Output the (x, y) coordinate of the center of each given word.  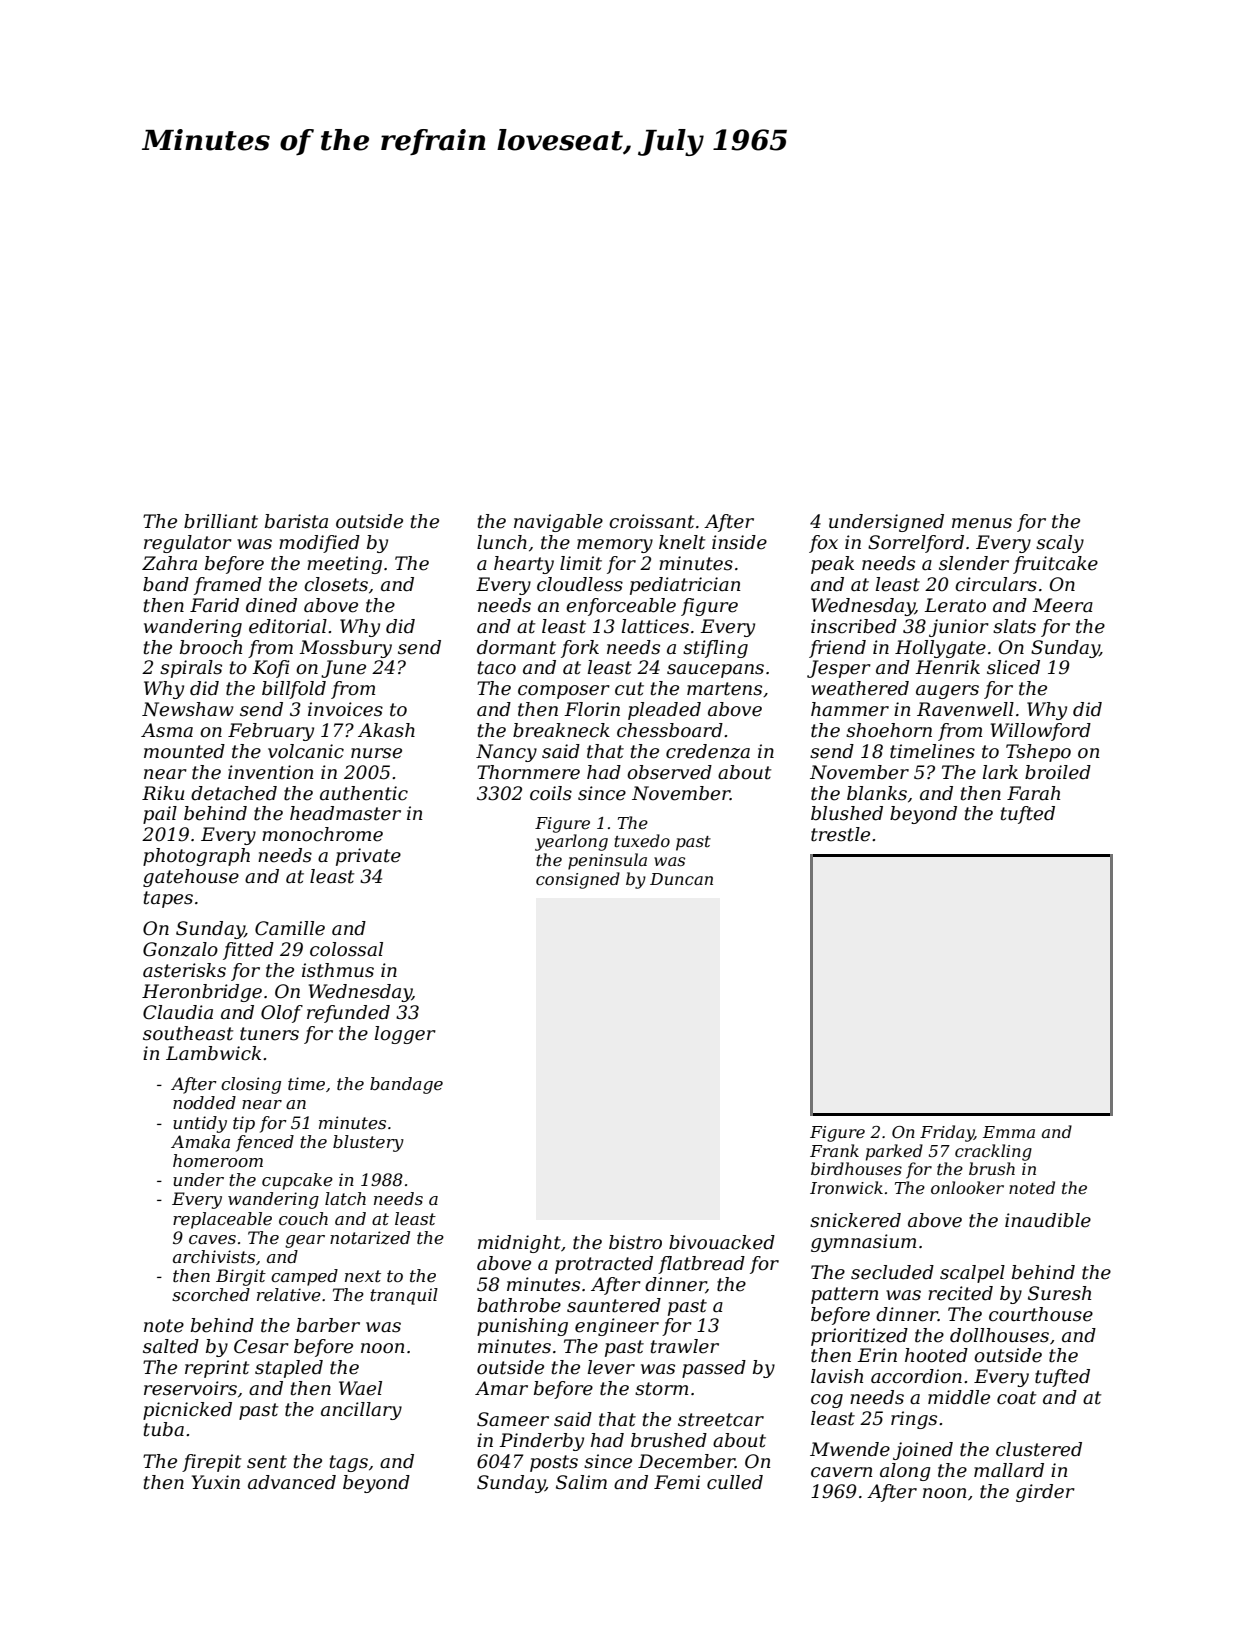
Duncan (681, 879)
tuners (269, 1034)
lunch (502, 542)
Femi (677, 1482)
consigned (578, 880)
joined (923, 1451)
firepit (212, 1463)
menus (982, 523)
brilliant (221, 521)
